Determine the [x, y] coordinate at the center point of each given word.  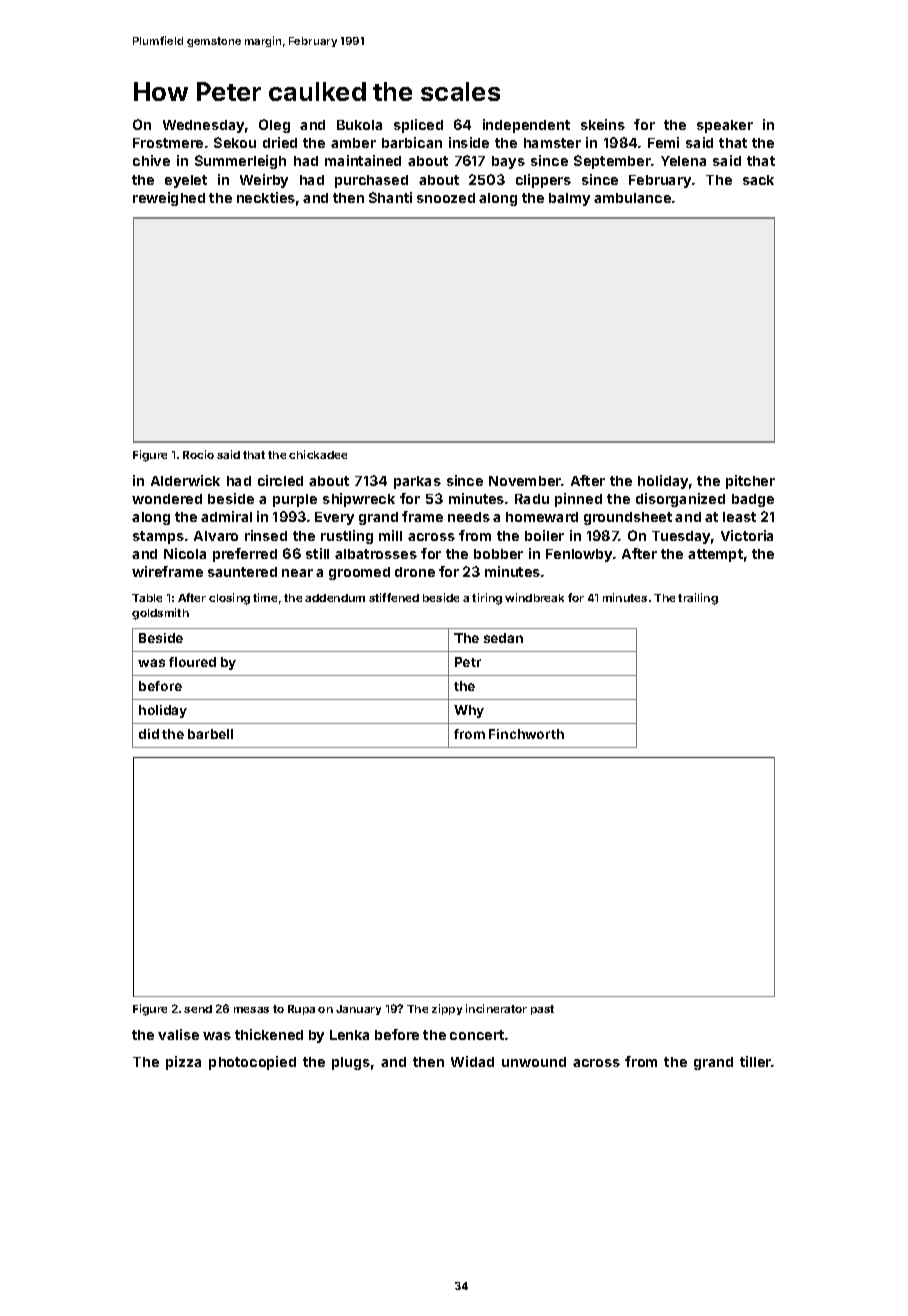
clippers [543, 181]
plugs [351, 1063]
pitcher [750, 482]
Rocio [198, 454]
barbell [210, 734]
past [542, 1010]
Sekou [235, 142]
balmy [569, 199]
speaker [725, 126]
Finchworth [526, 734]
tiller [755, 1061]
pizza [183, 1063]
